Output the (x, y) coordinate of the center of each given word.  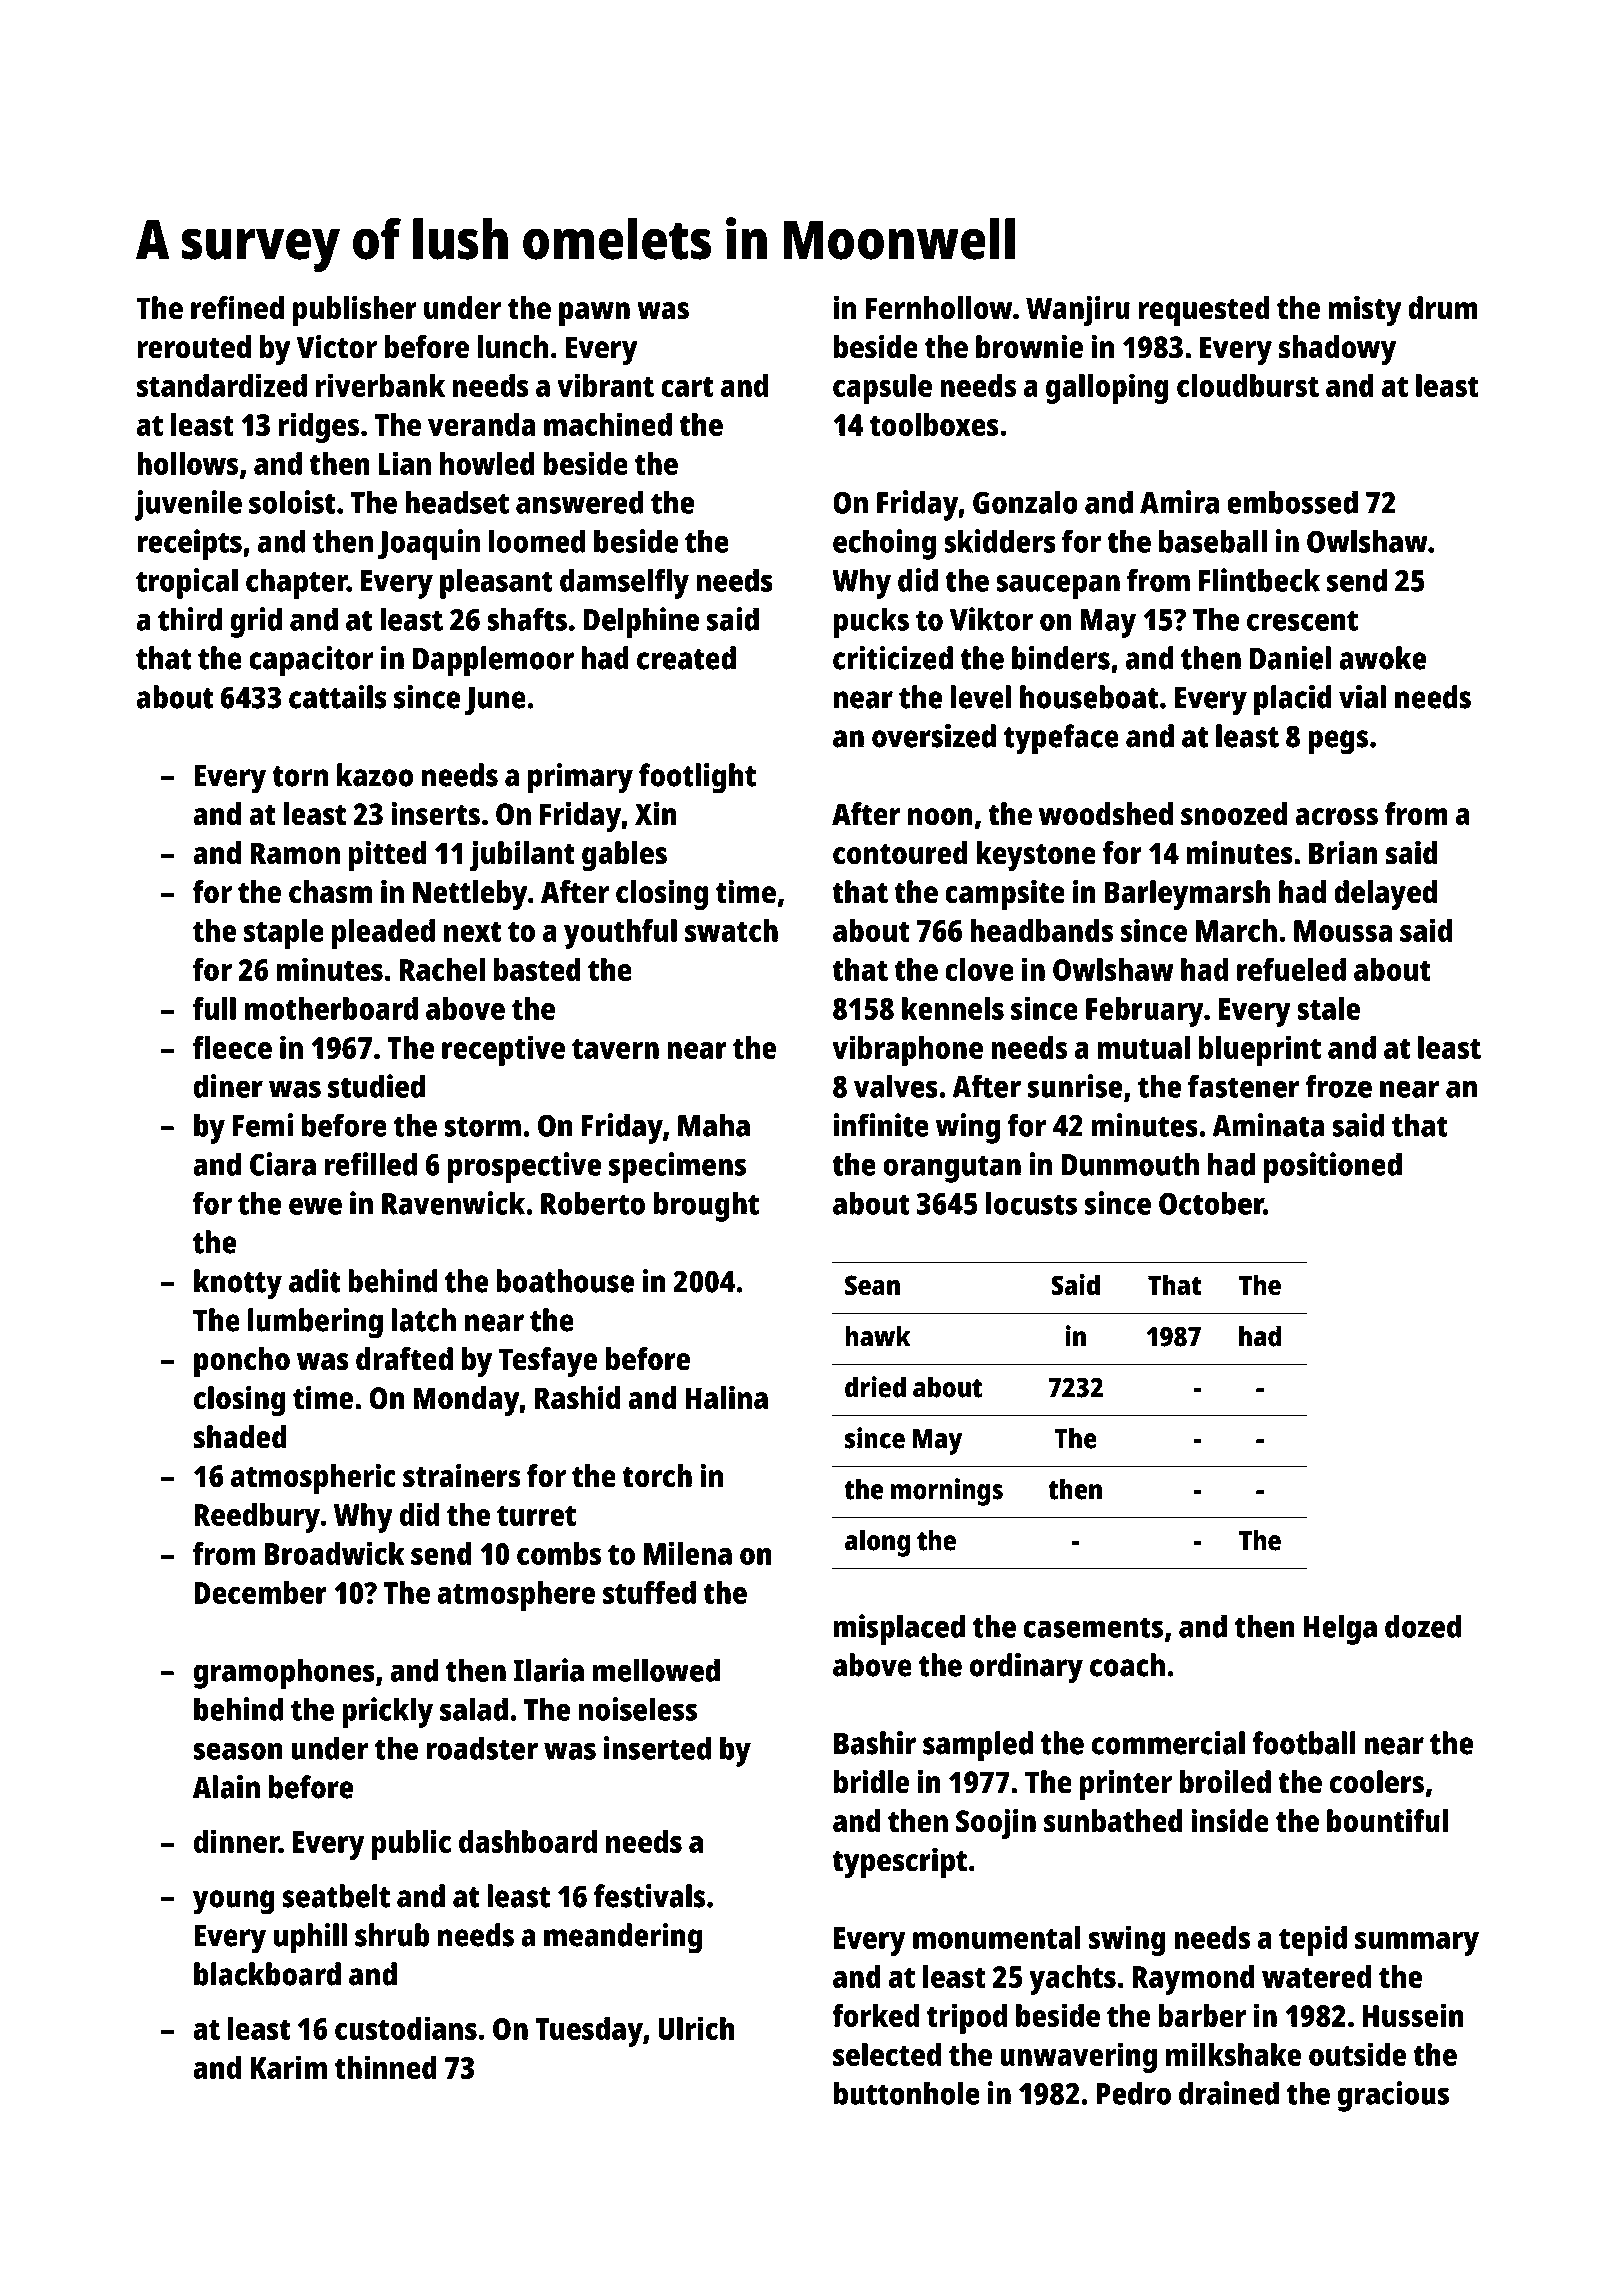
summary (1417, 1944)
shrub (392, 1935)
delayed (1385, 895)
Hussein (1413, 2015)
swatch (731, 930)
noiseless (638, 1709)
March (1236, 930)
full (214, 1008)
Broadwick (335, 1553)
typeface (1061, 739)
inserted (657, 1748)
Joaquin (429, 544)
